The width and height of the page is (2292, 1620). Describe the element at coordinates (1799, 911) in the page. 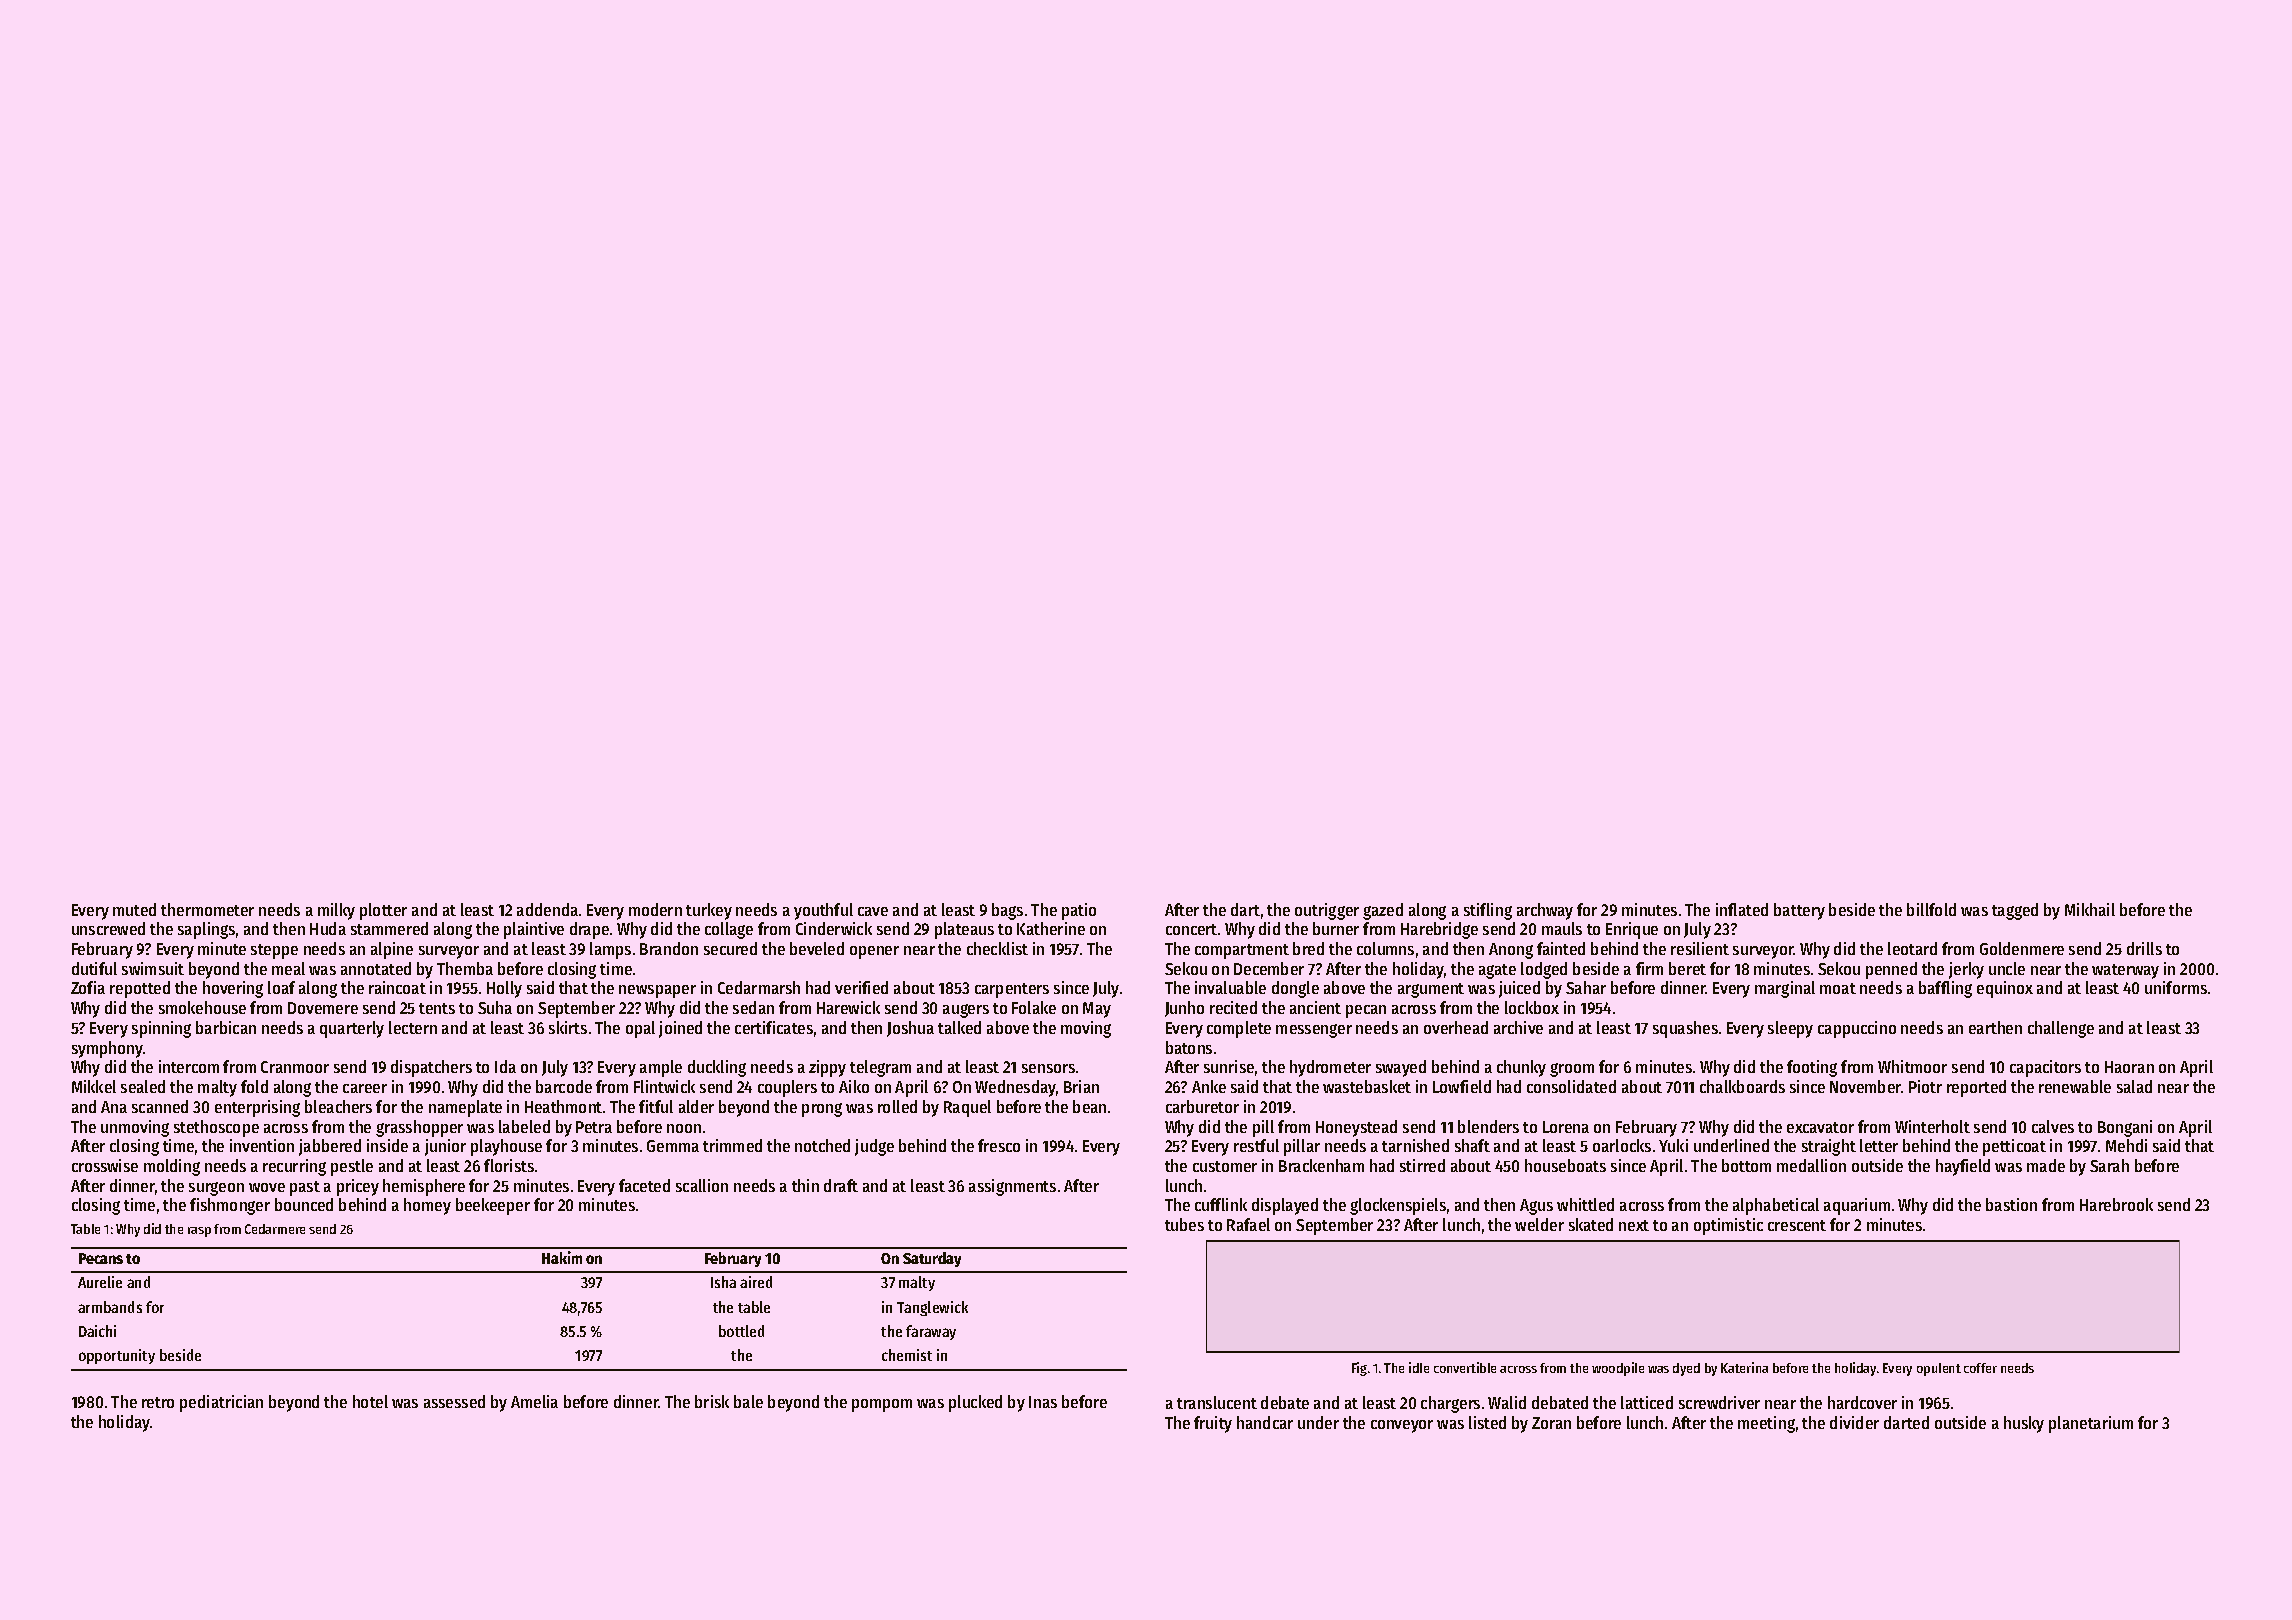

I see `battery` at that location.
